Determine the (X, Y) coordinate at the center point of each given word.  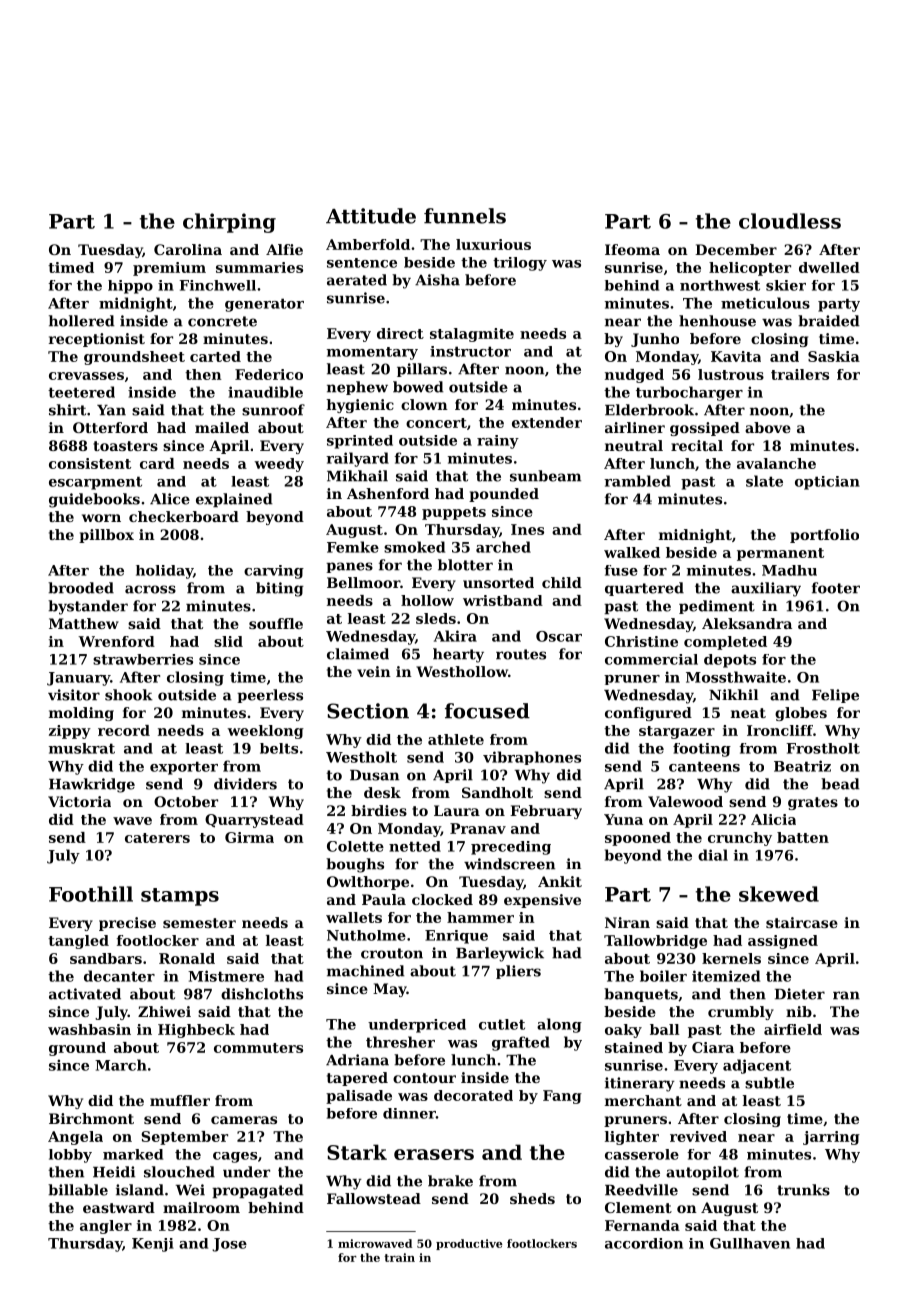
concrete (222, 321)
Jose (229, 1245)
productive (469, 1244)
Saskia (834, 356)
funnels (465, 216)
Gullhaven (750, 1243)
